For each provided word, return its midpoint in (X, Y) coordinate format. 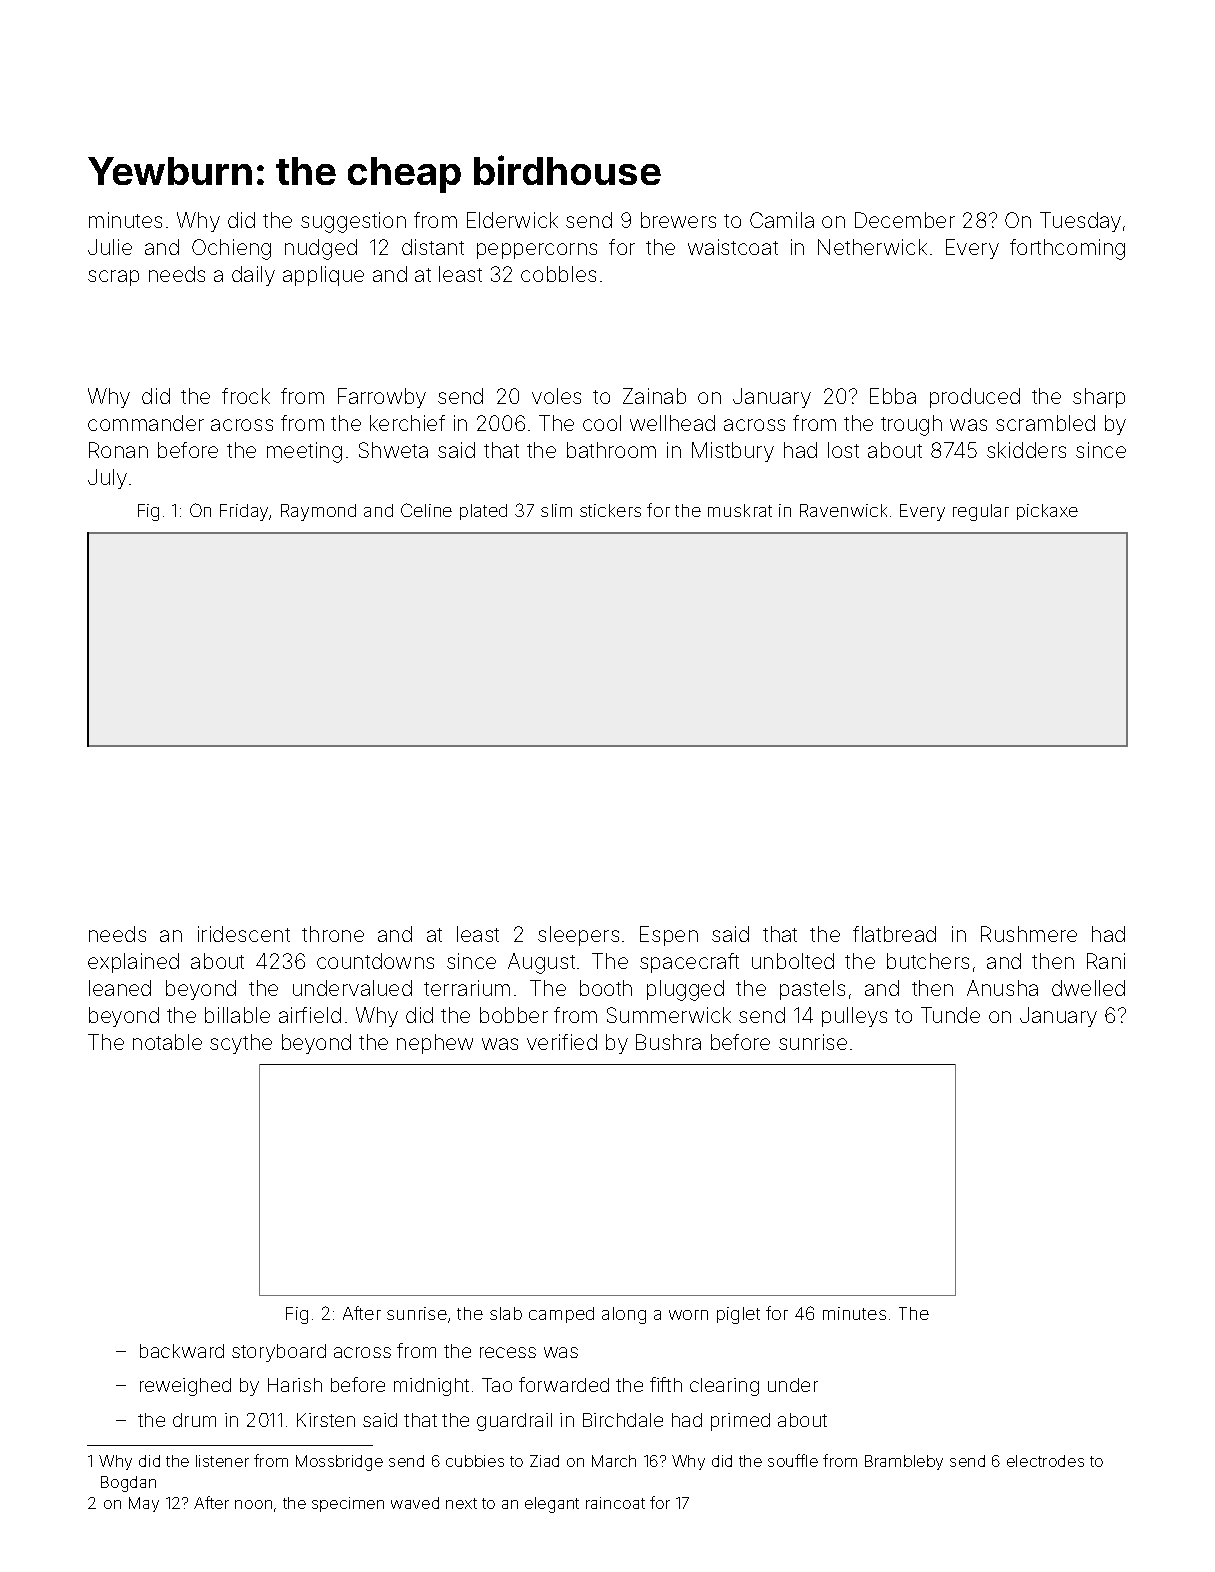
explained (133, 963)
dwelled (1088, 988)
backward (182, 1351)
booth (606, 988)
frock (246, 396)
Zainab (654, 396)
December (905, 220)
